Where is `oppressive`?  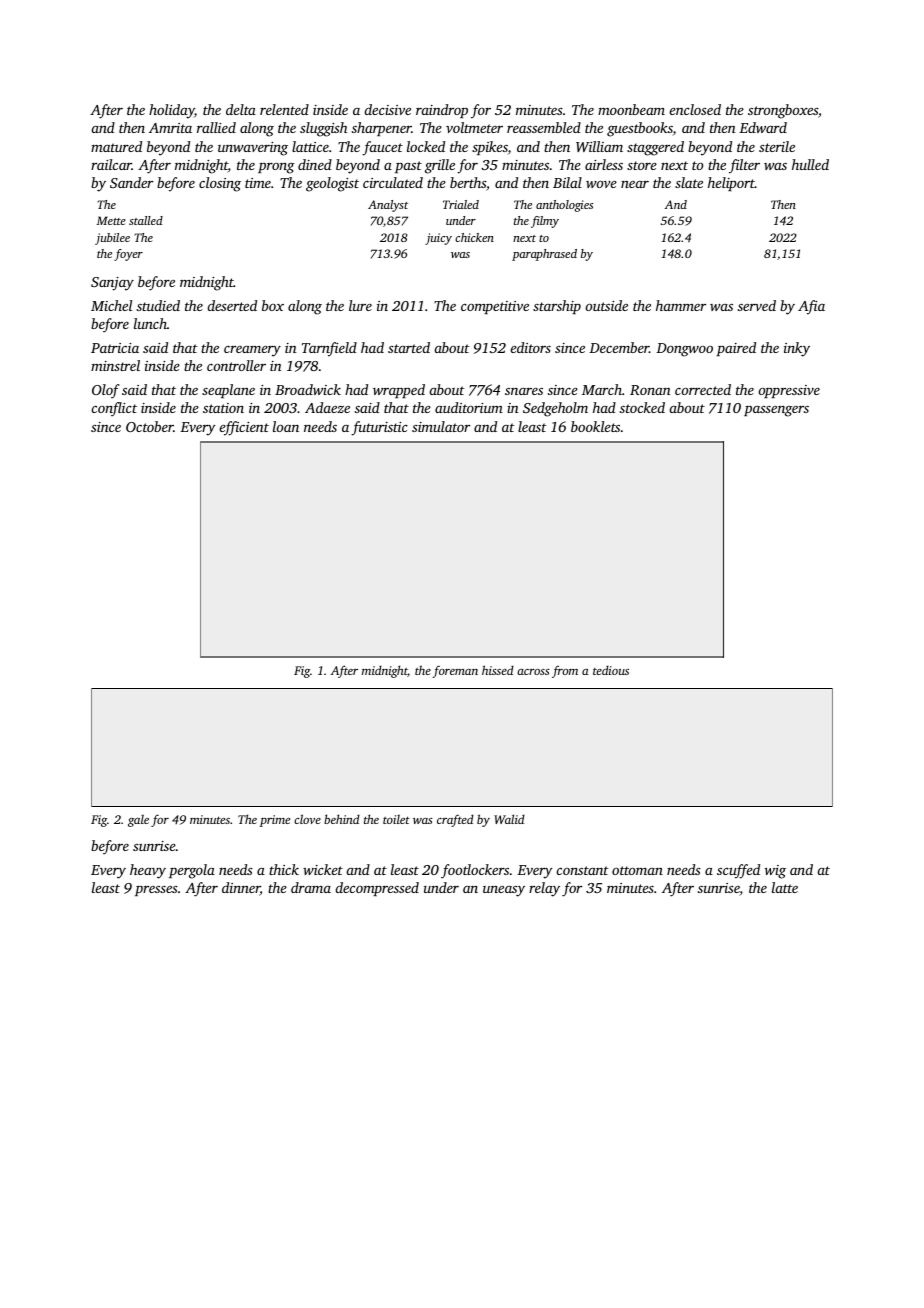
oppressive is located at coordinates (789, 391).
